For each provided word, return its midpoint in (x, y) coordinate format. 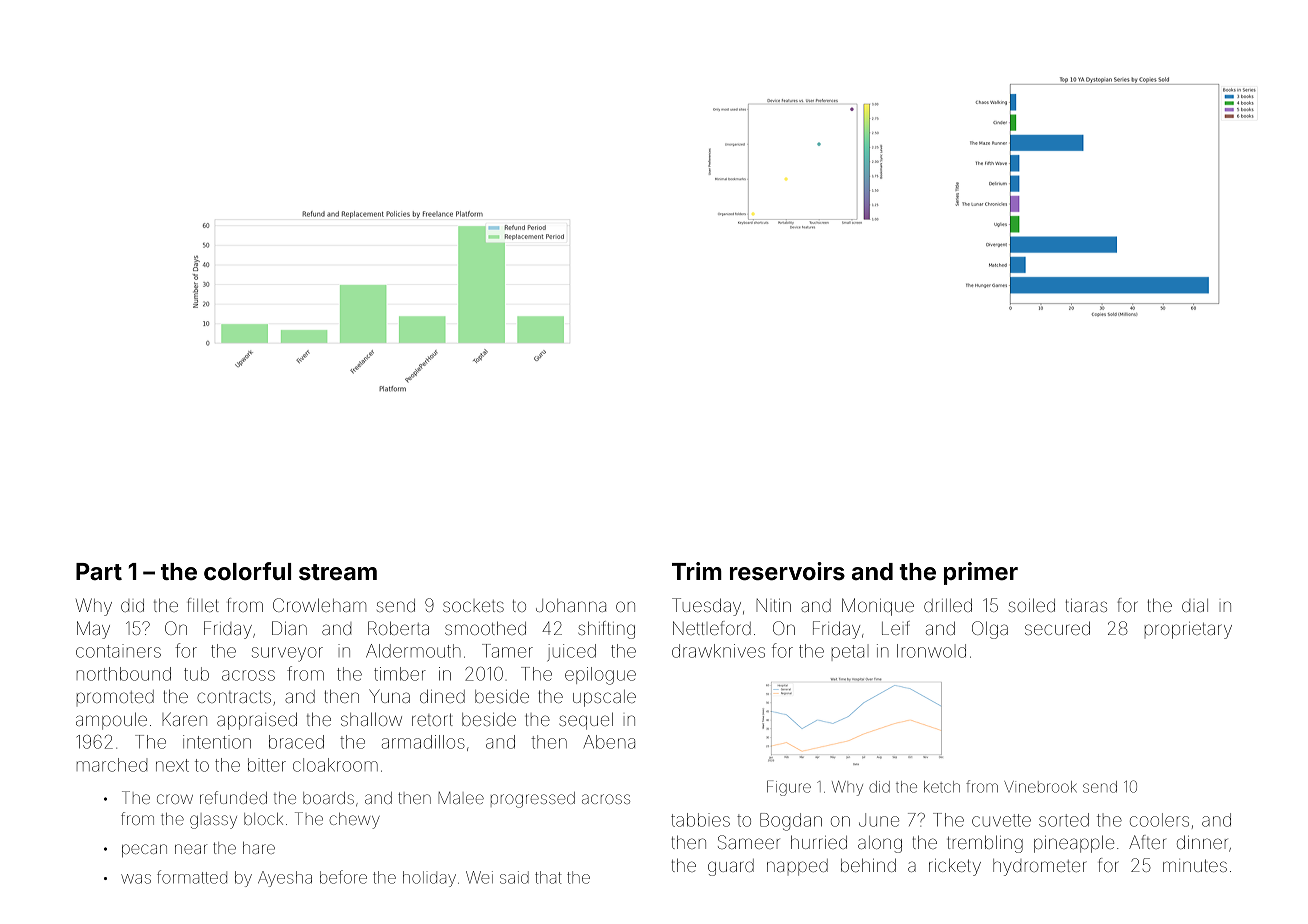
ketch (942, 787)
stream (338, 572)
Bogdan (791, 822)
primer (981, 573)
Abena (609, 742)
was (136, 879)
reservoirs (787, 571)
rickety (955, 867)
